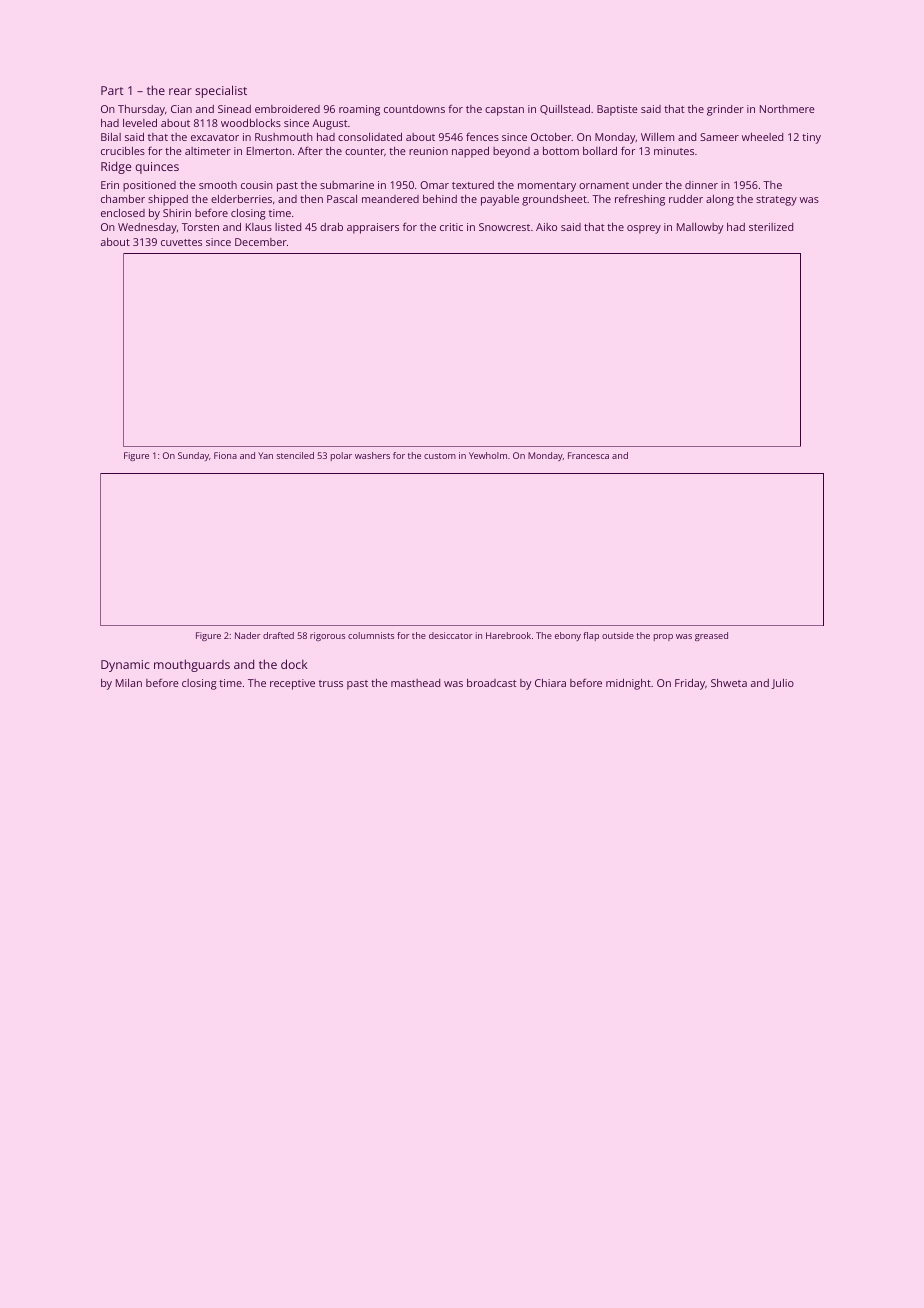 This page has height=1308, width=924. What do you see at coordinates (112, 90) in the page?
I see `Part` at bounding box center [112, 90].
